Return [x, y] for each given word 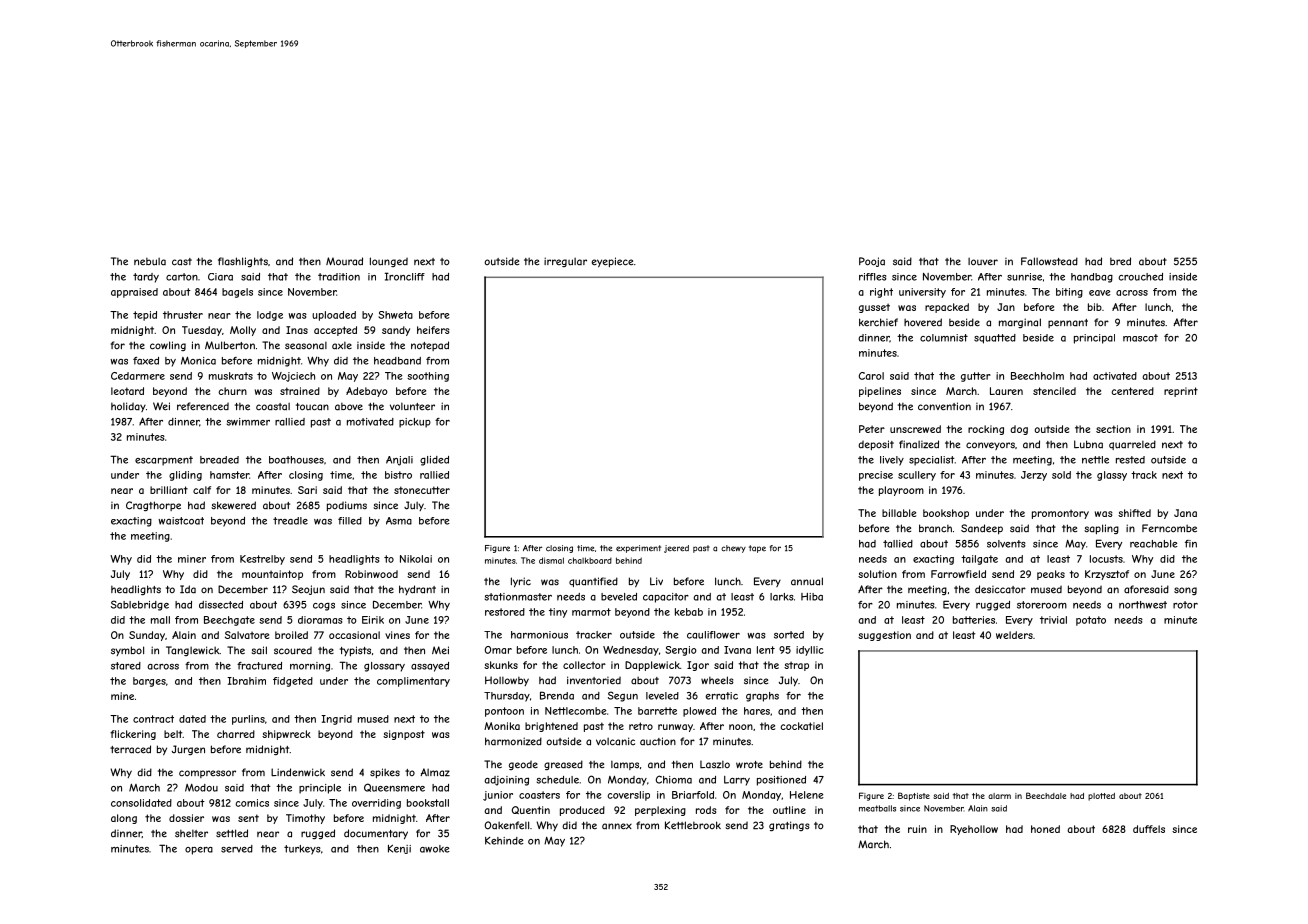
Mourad [344, 261]
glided [434, 461]
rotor [1185, 605]
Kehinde [504, 841]
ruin [917, 829]
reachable [1154, 544]
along [124, 819]
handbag [1092, 278]
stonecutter [422, 490]
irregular [565, 262]
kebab [689, 612]
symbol [127, 651]
